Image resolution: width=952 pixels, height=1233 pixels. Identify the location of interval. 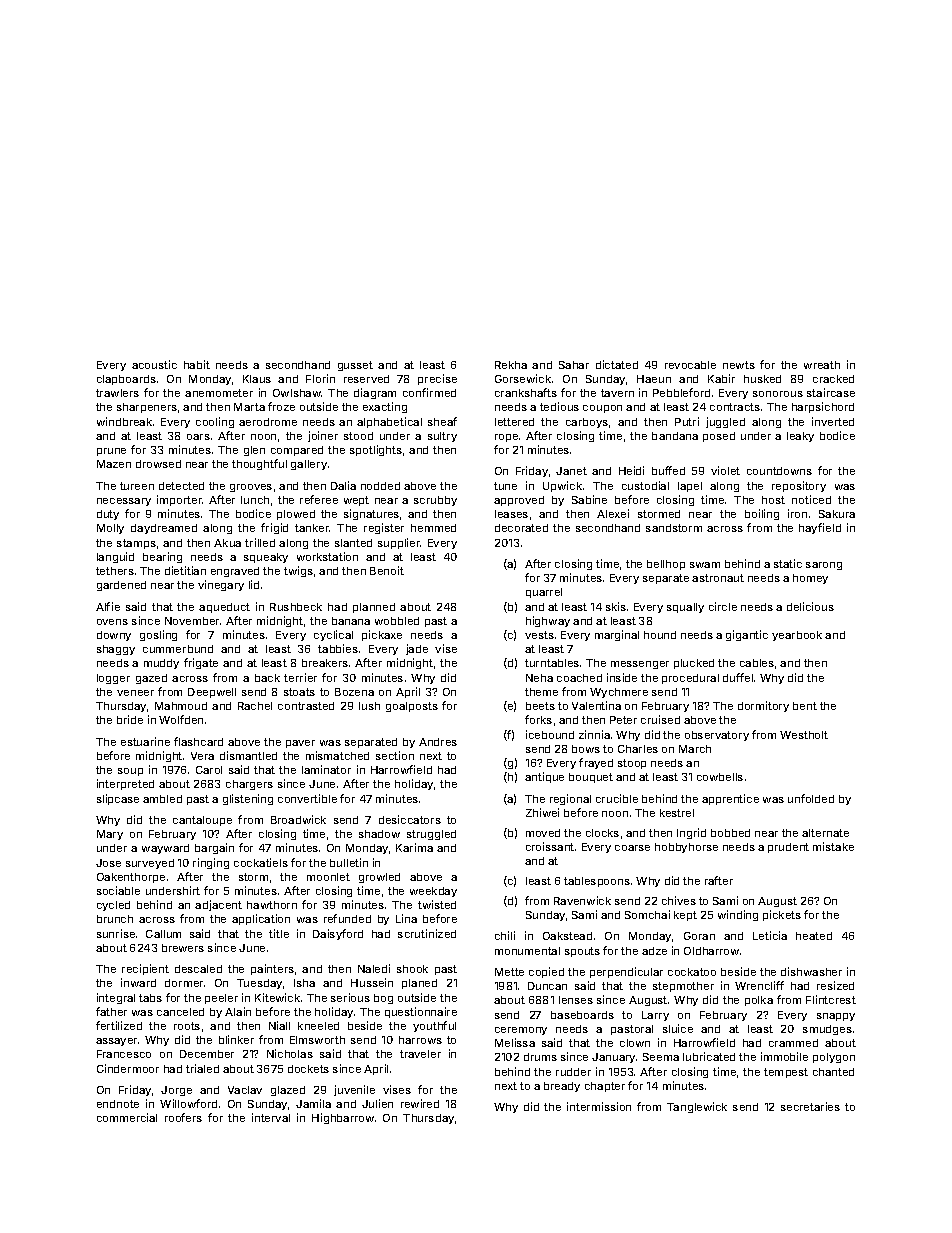
(271, 1117).
